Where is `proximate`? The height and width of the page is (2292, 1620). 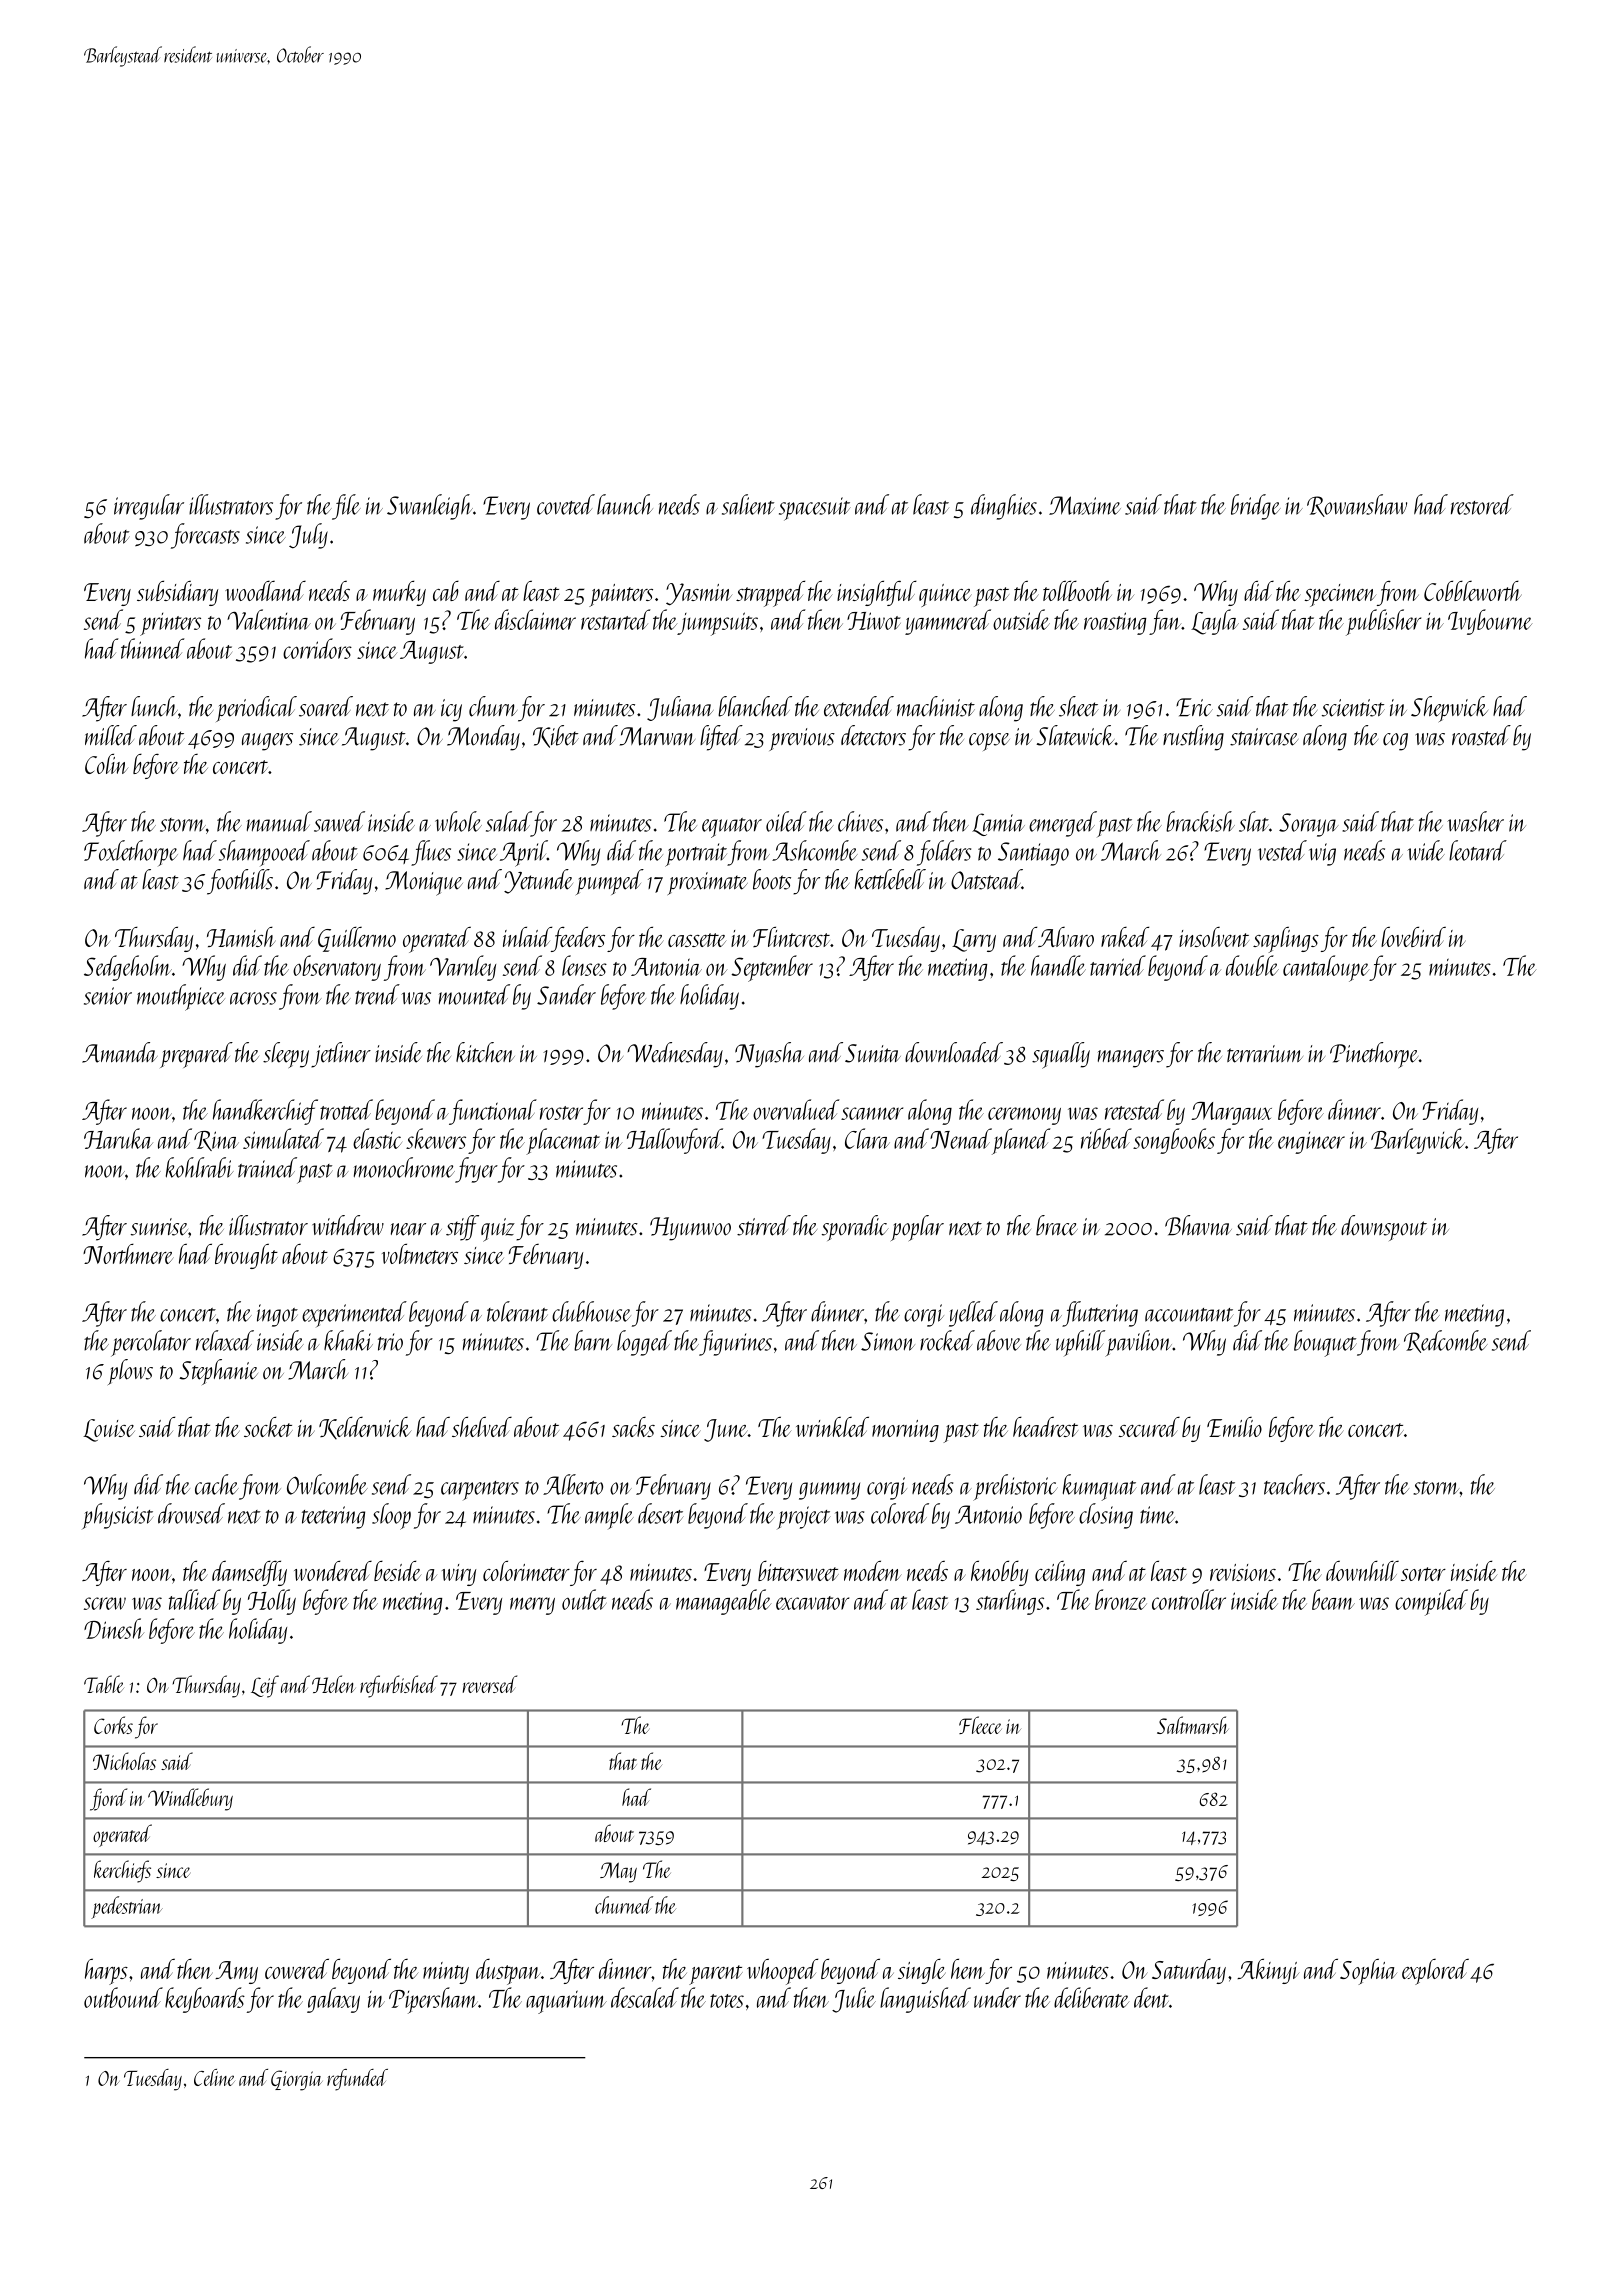 proximate is located at coordinates (708, 883).
